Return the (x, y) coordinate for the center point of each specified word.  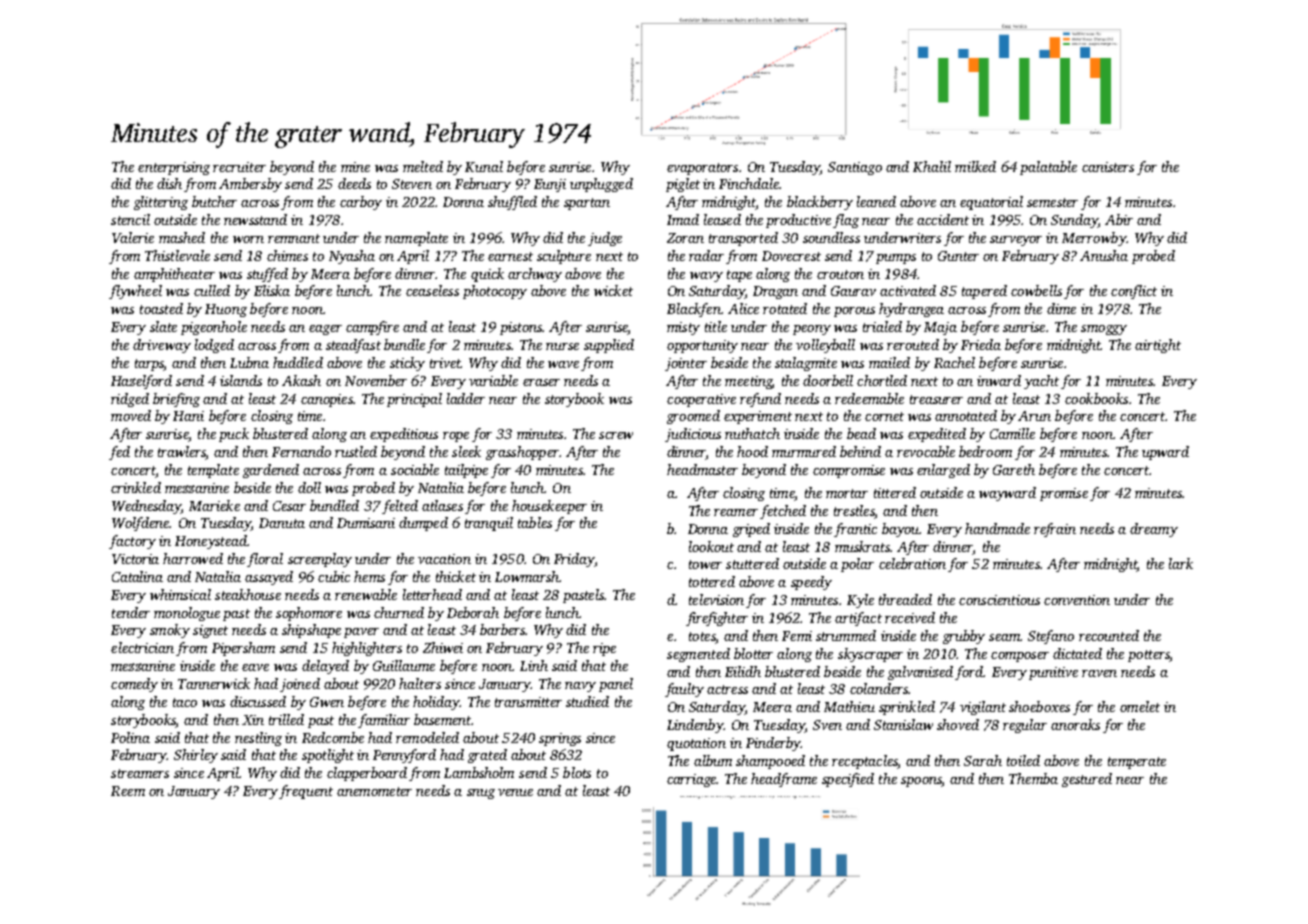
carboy (361, 203)
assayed (269, 578)
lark (1181, 563)
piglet (683, 185)
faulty (684, 690)
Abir (1119, 219)
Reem (128, 791)
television (716, 599)
